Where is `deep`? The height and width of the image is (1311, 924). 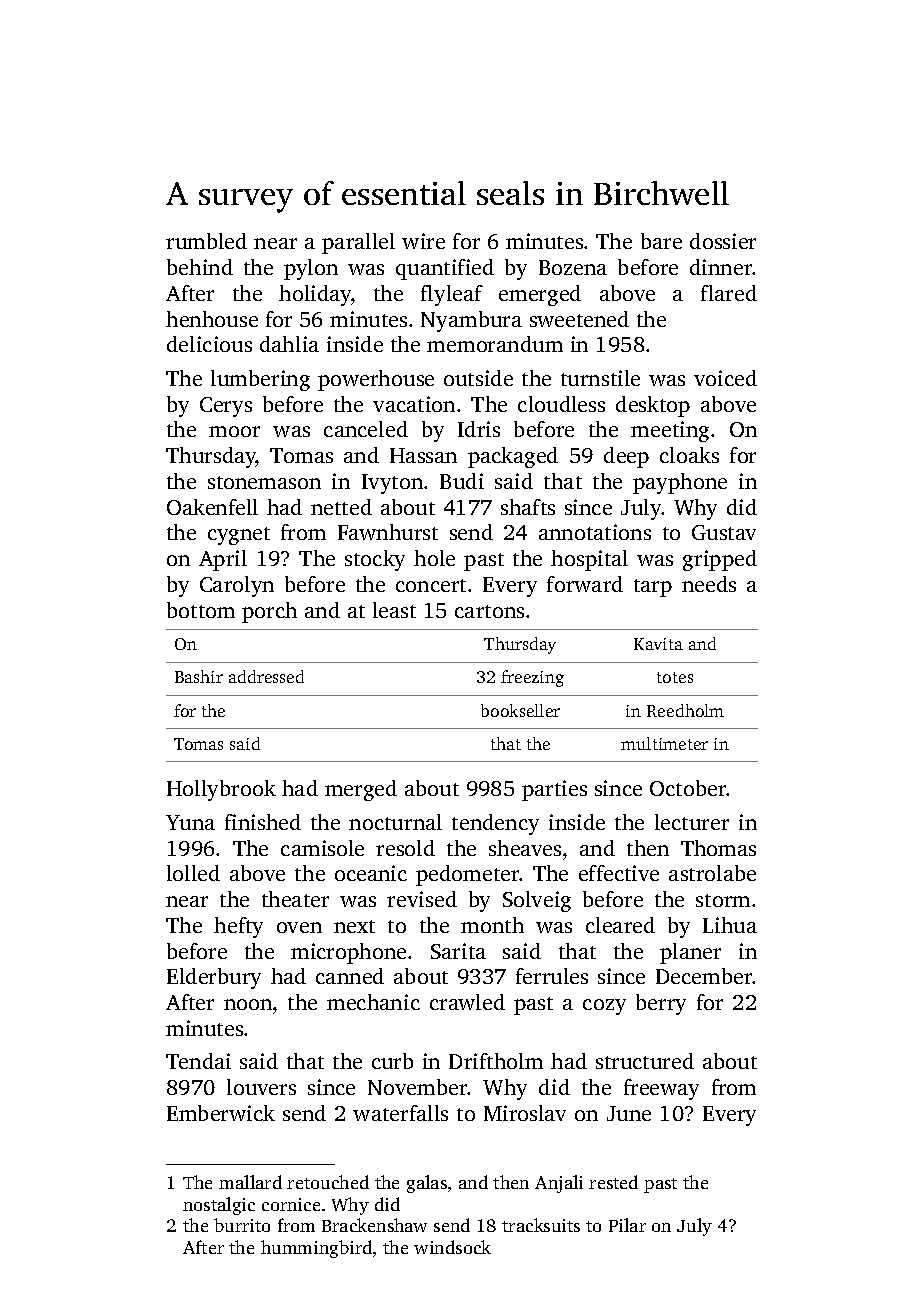
deep is located at coordinates (626, 457).
